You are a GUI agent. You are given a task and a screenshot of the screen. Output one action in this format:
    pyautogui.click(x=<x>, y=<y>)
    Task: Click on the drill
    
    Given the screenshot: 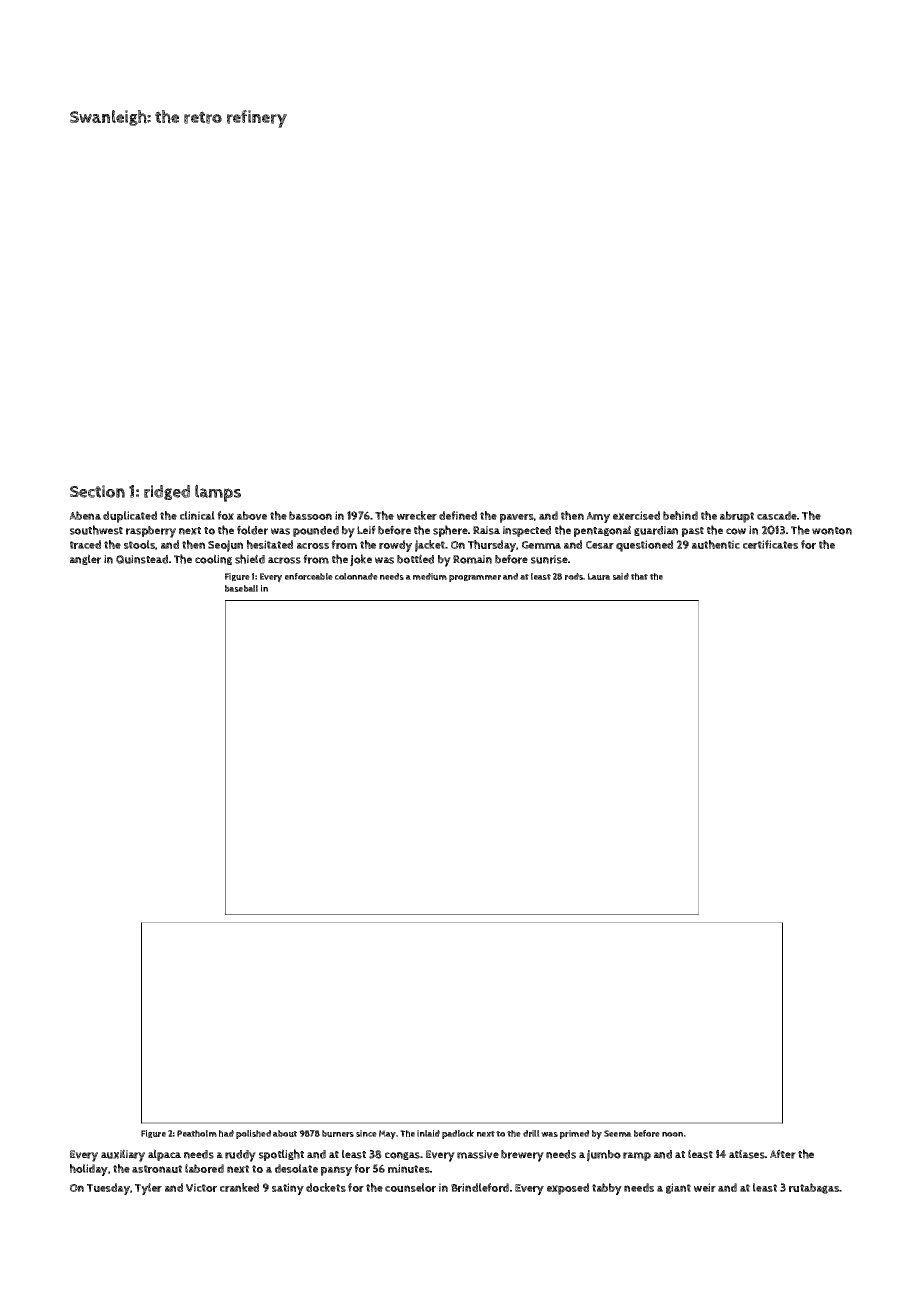 What is the action you would take?
    pyautogui.click(x=531, y=1133)
